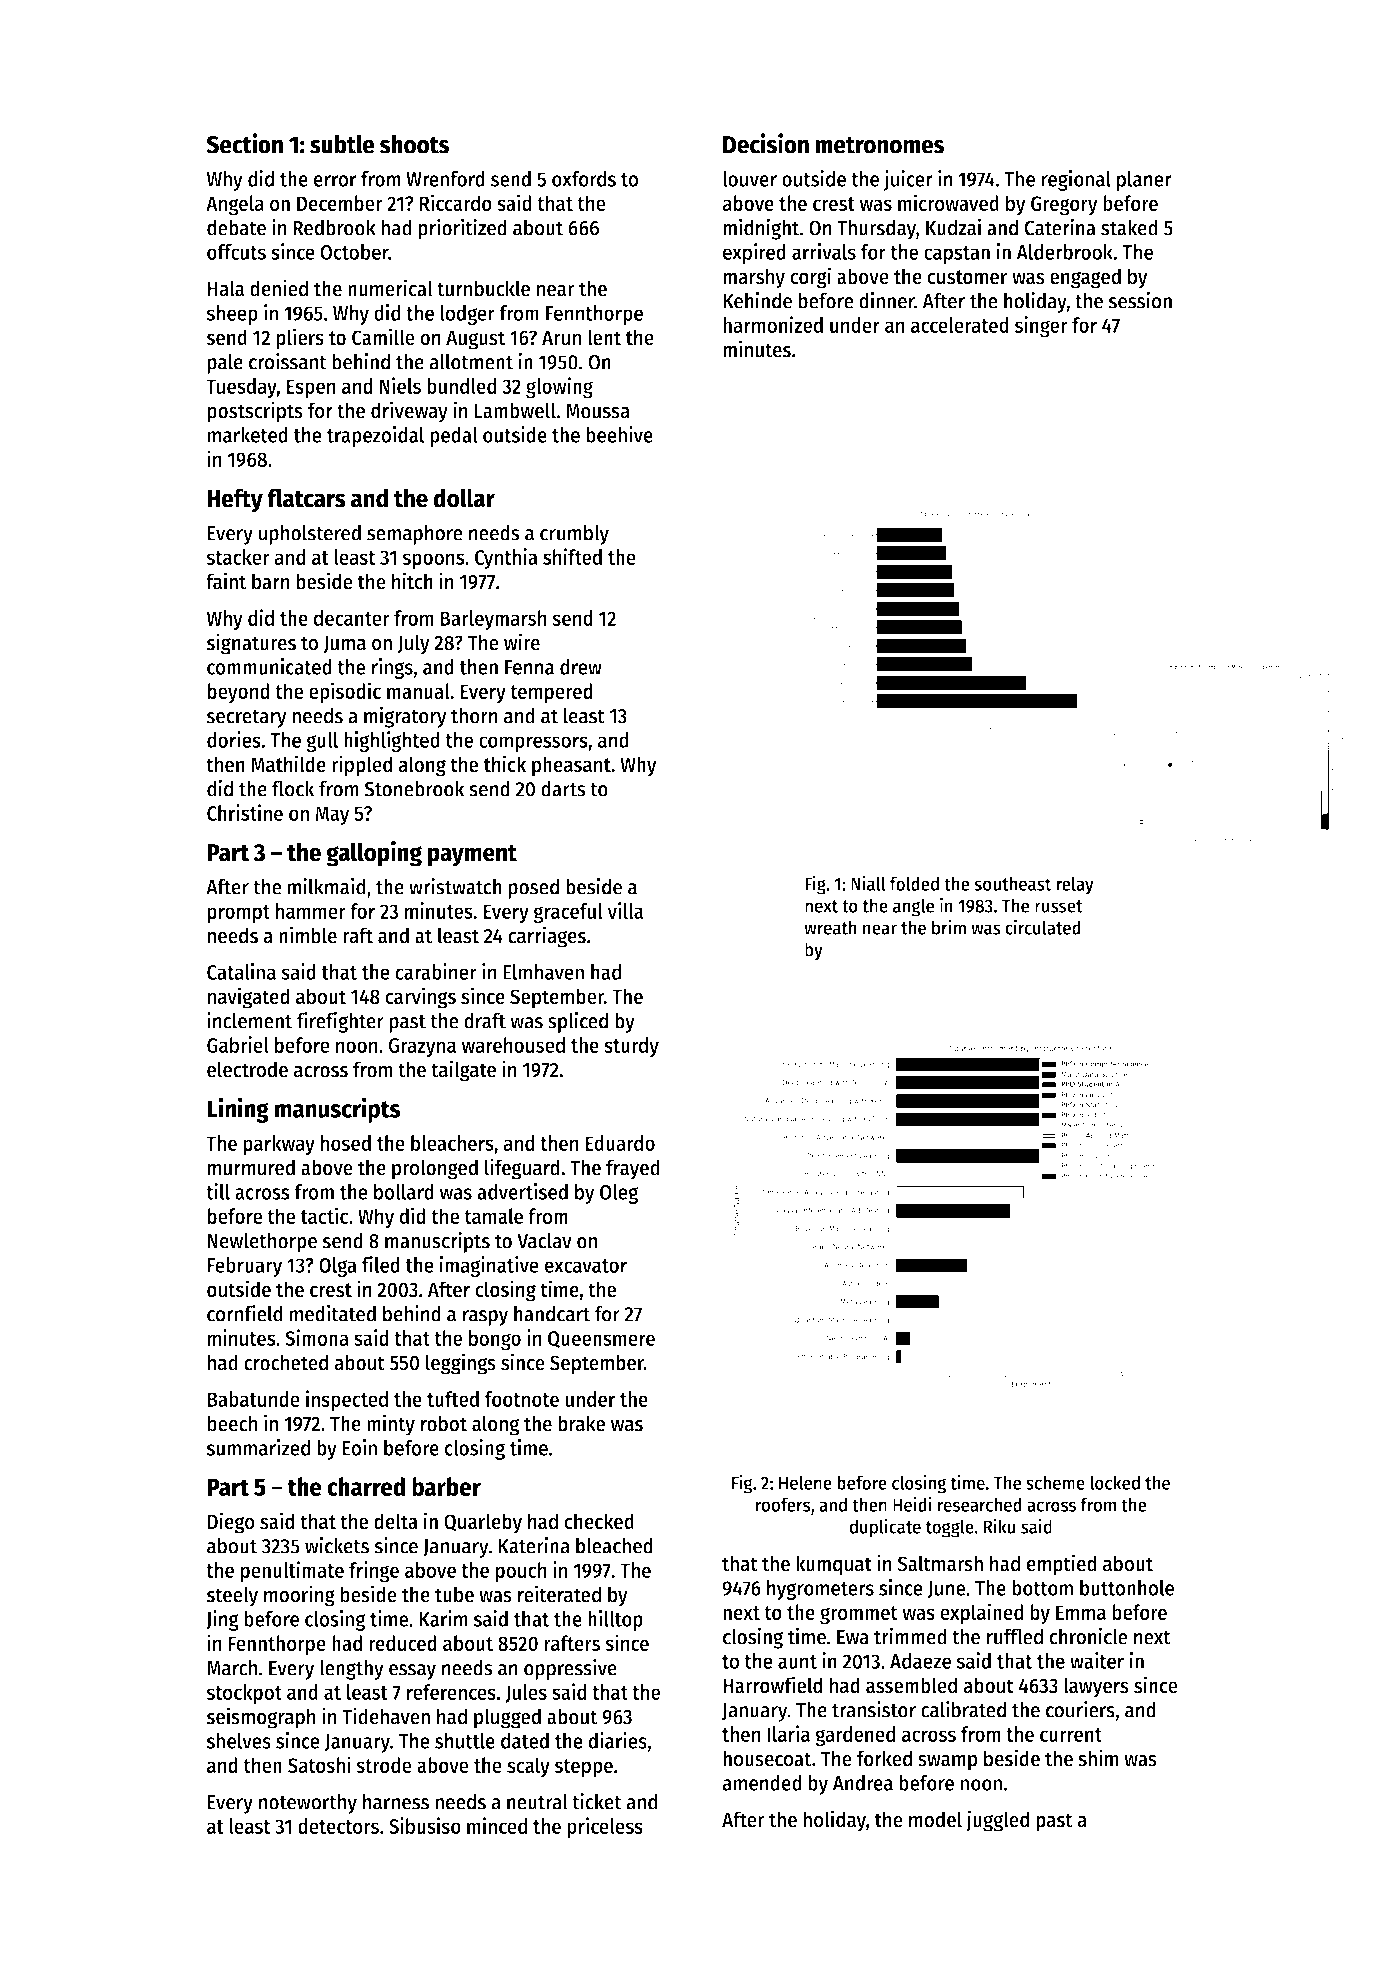 Image resolution: width=1386 pixels, height=1969 pixels. Describe the element at coordinates (238, 1741) in the screenshot. I see `shelves` at that location.
